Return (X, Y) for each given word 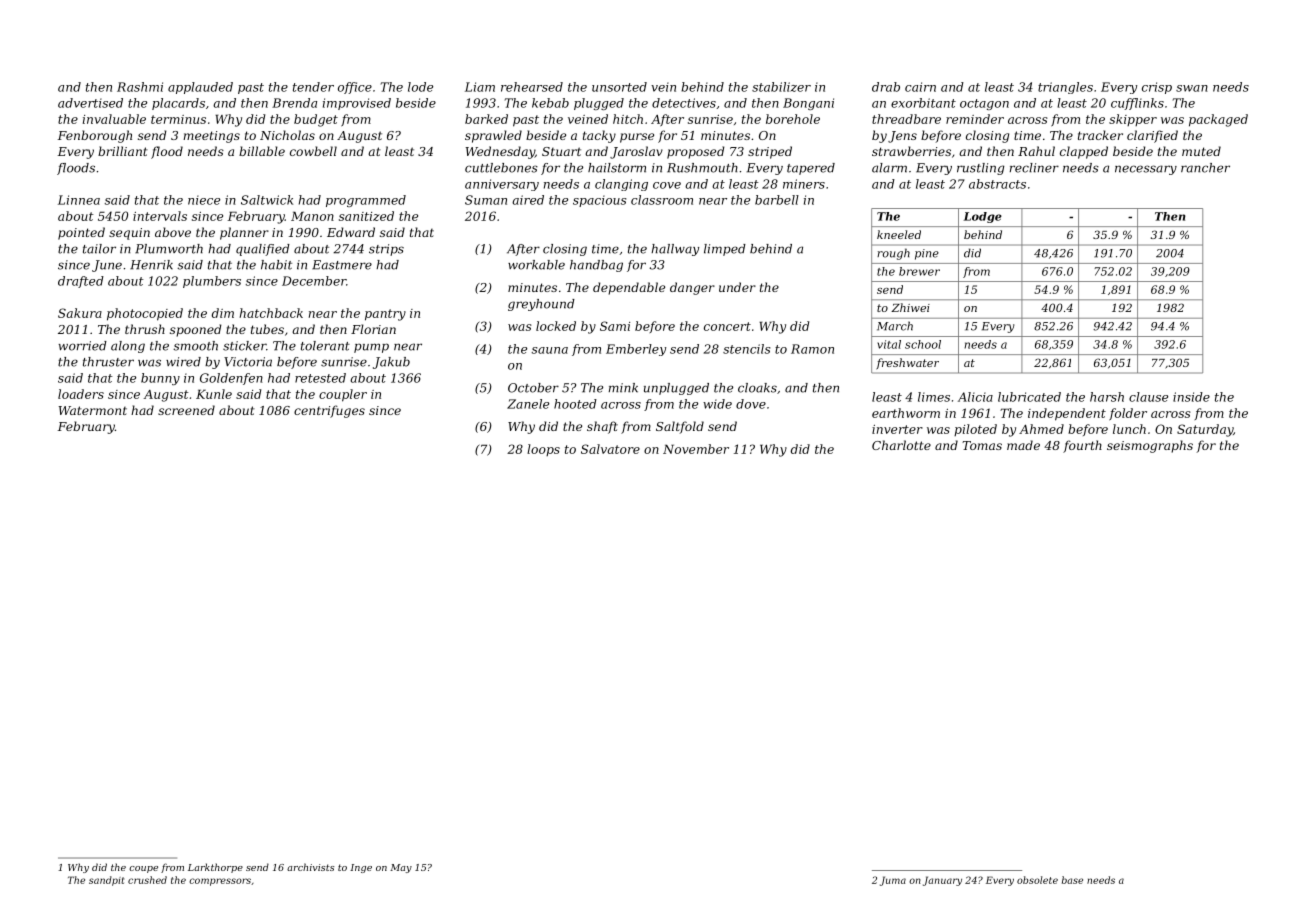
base (1072, 880)
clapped (1084, 152)
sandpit (106, 881)
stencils (746, 349)
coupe (143, 869)
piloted (975, 430)
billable (262, 151)
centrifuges (329, 411)
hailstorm (617, 168)
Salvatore (610, 449)
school (923, 344)
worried (82, 346)
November (696, 449)
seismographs (1150, 446)
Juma (893, 881)
